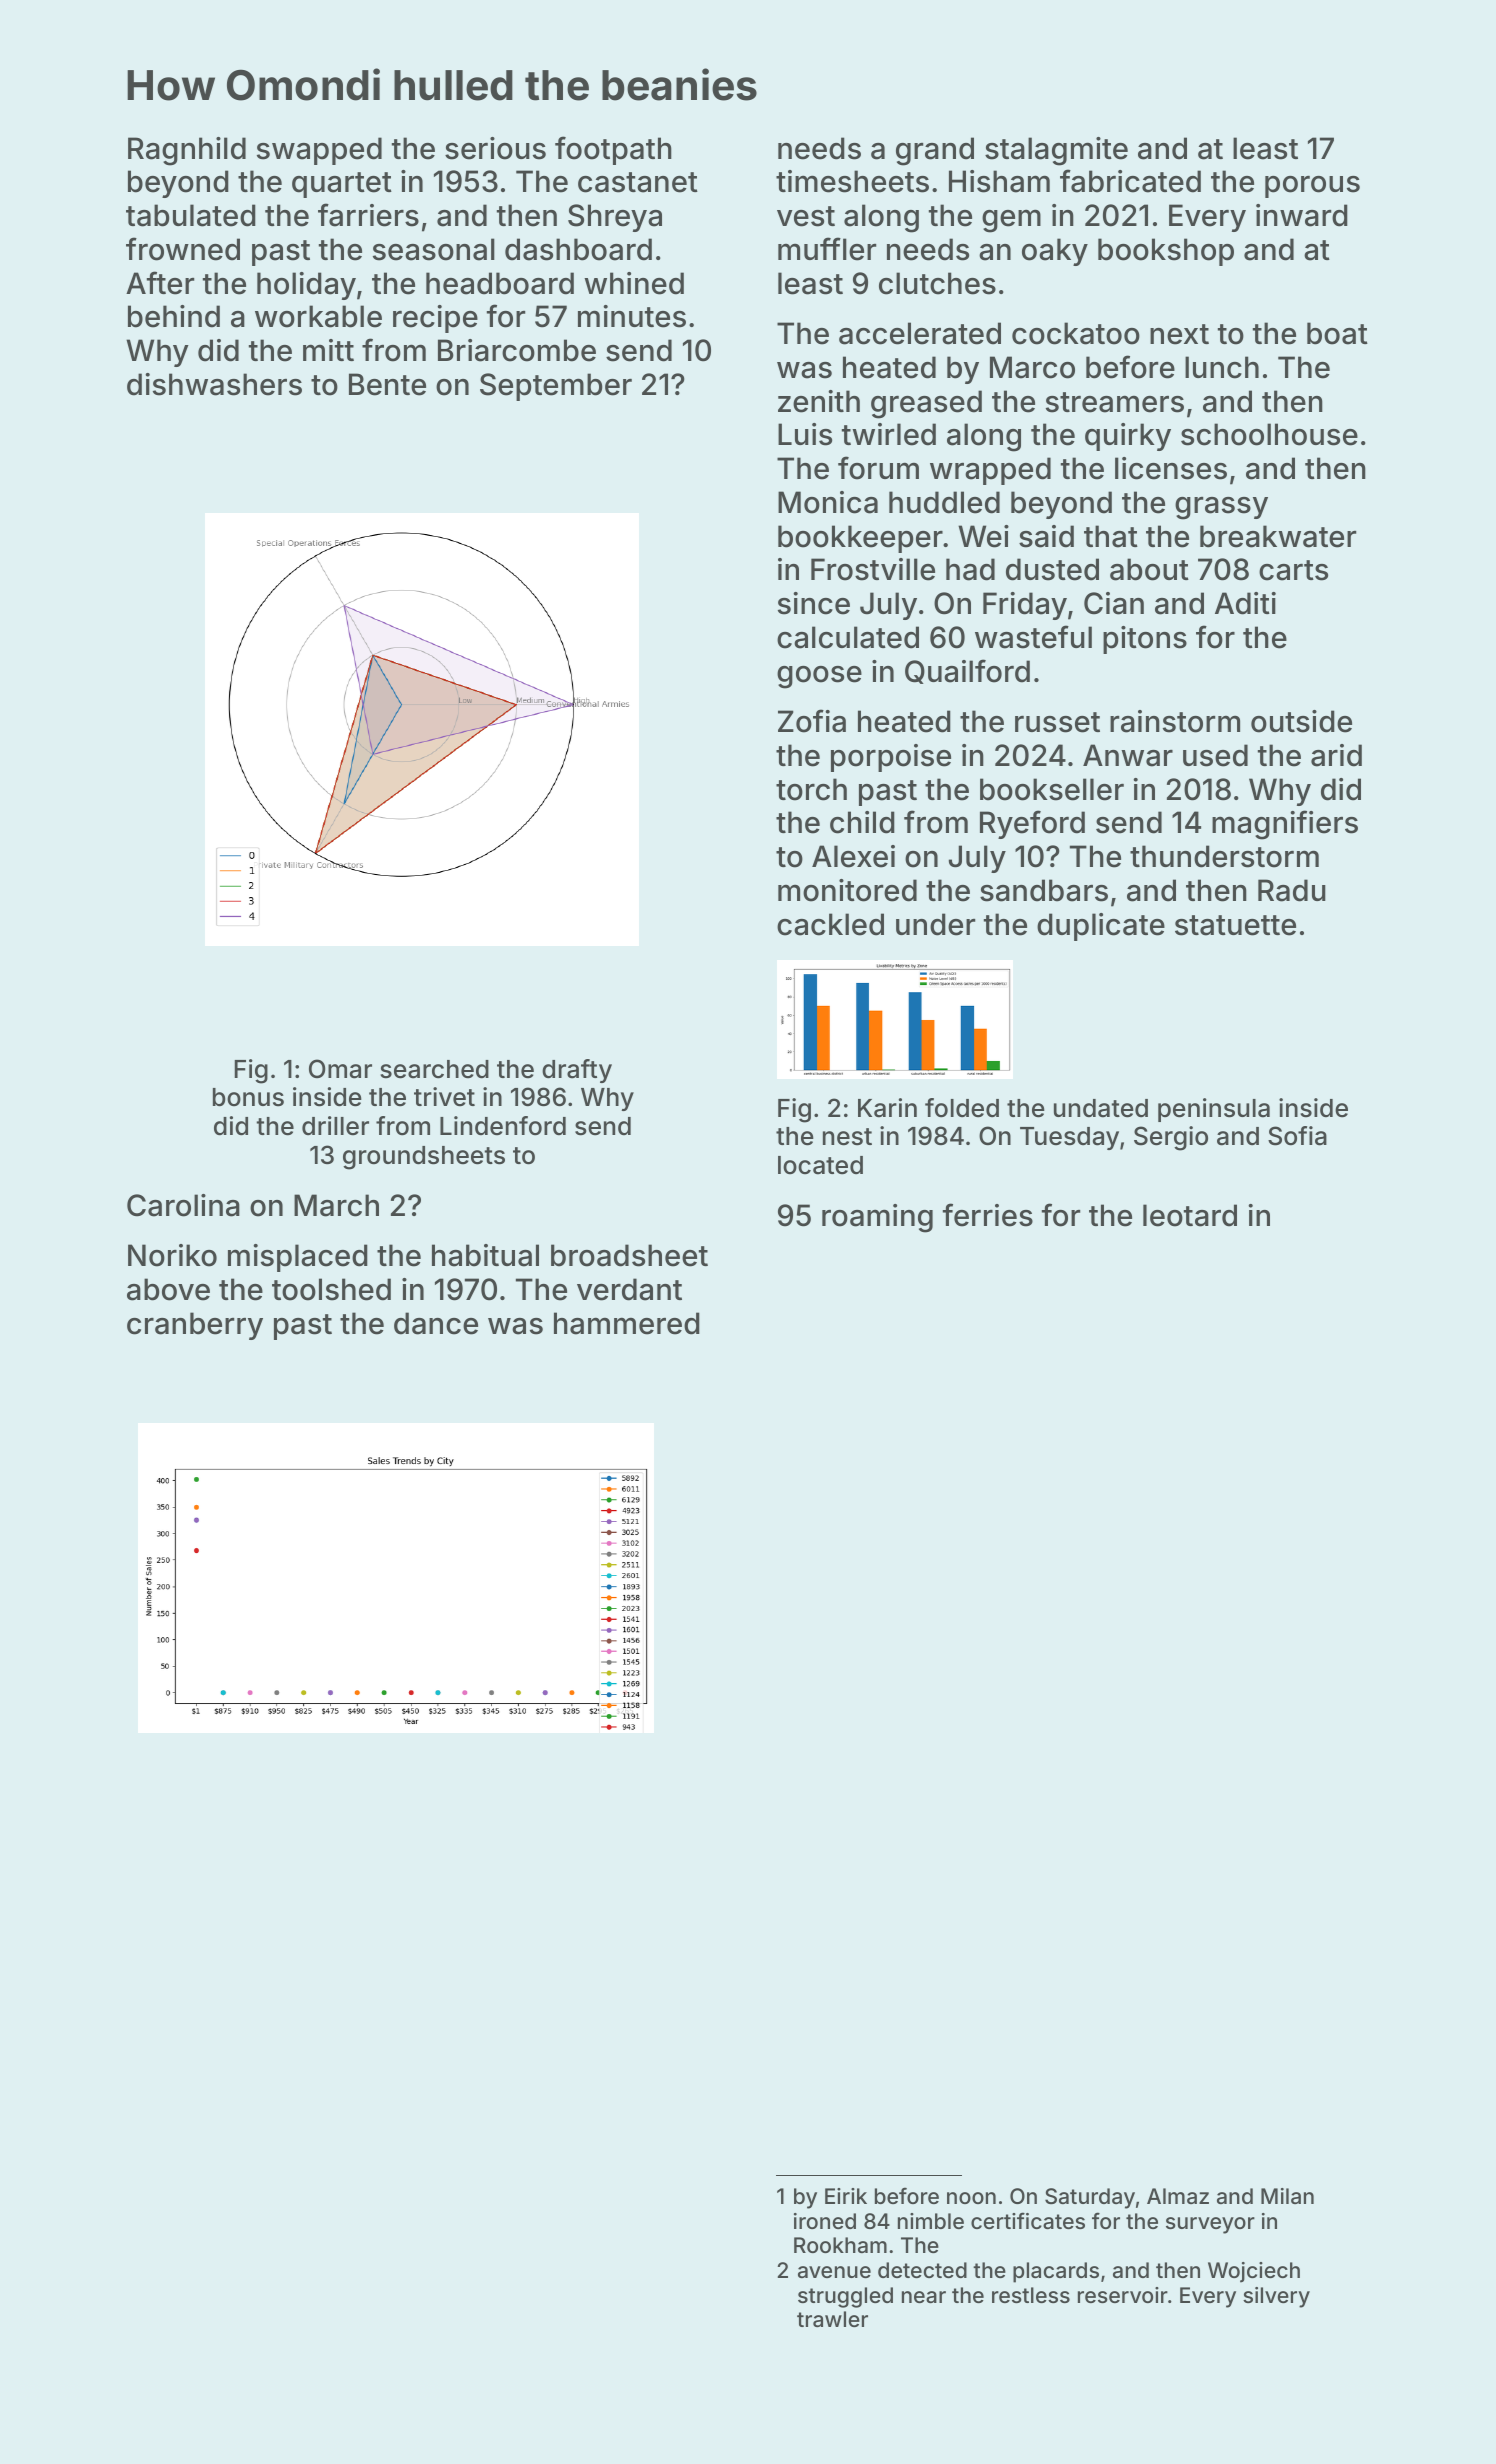 This screenshot has width=1496, height=2464. What do you see at coordinates (1190, 1215) in the screenshot?
I see `leotard` at bounding box center [1190, 1215].
